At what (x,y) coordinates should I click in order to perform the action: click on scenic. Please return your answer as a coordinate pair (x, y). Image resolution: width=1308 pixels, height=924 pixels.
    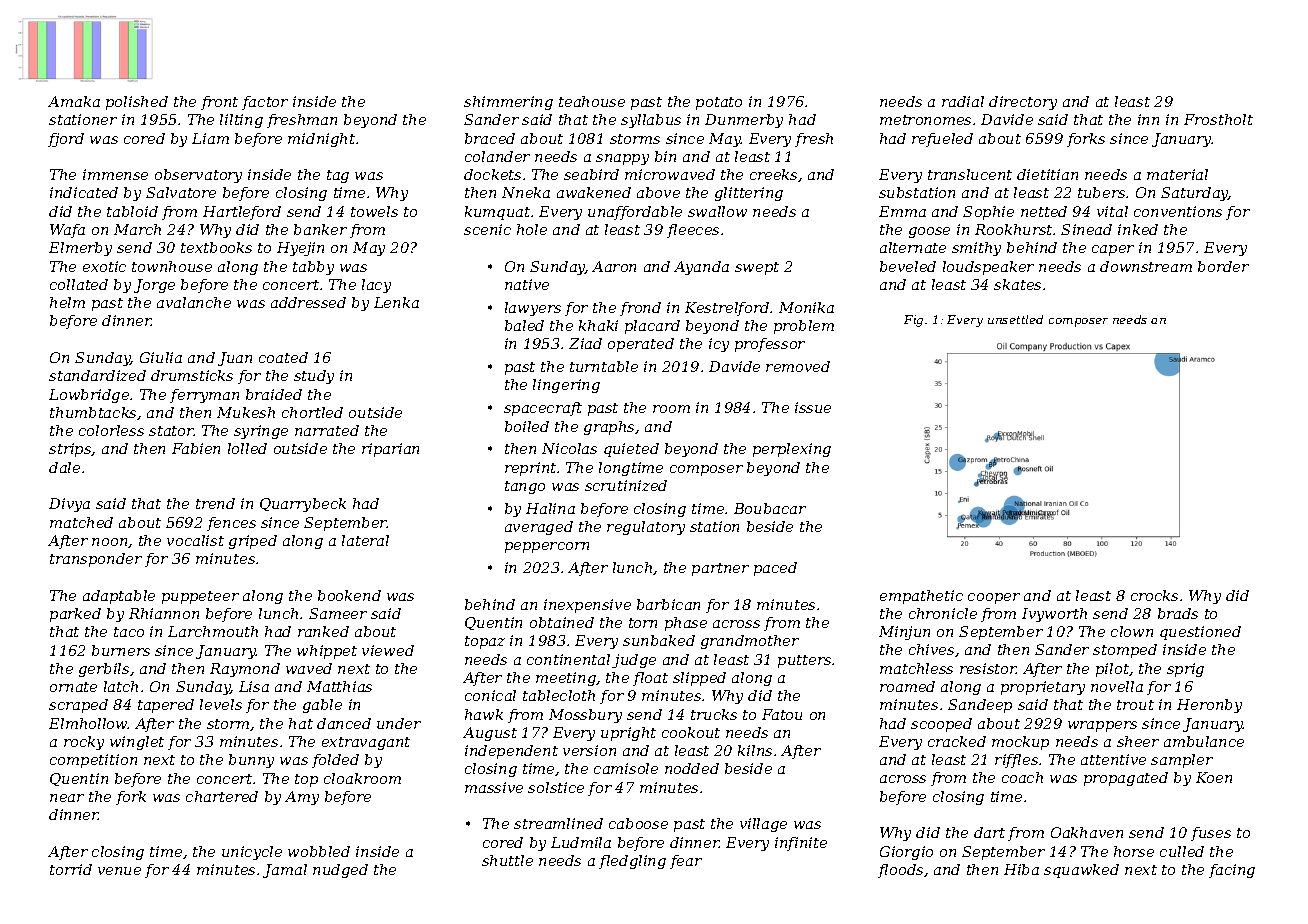
    Looking at the image, I should click on (487, 229).
